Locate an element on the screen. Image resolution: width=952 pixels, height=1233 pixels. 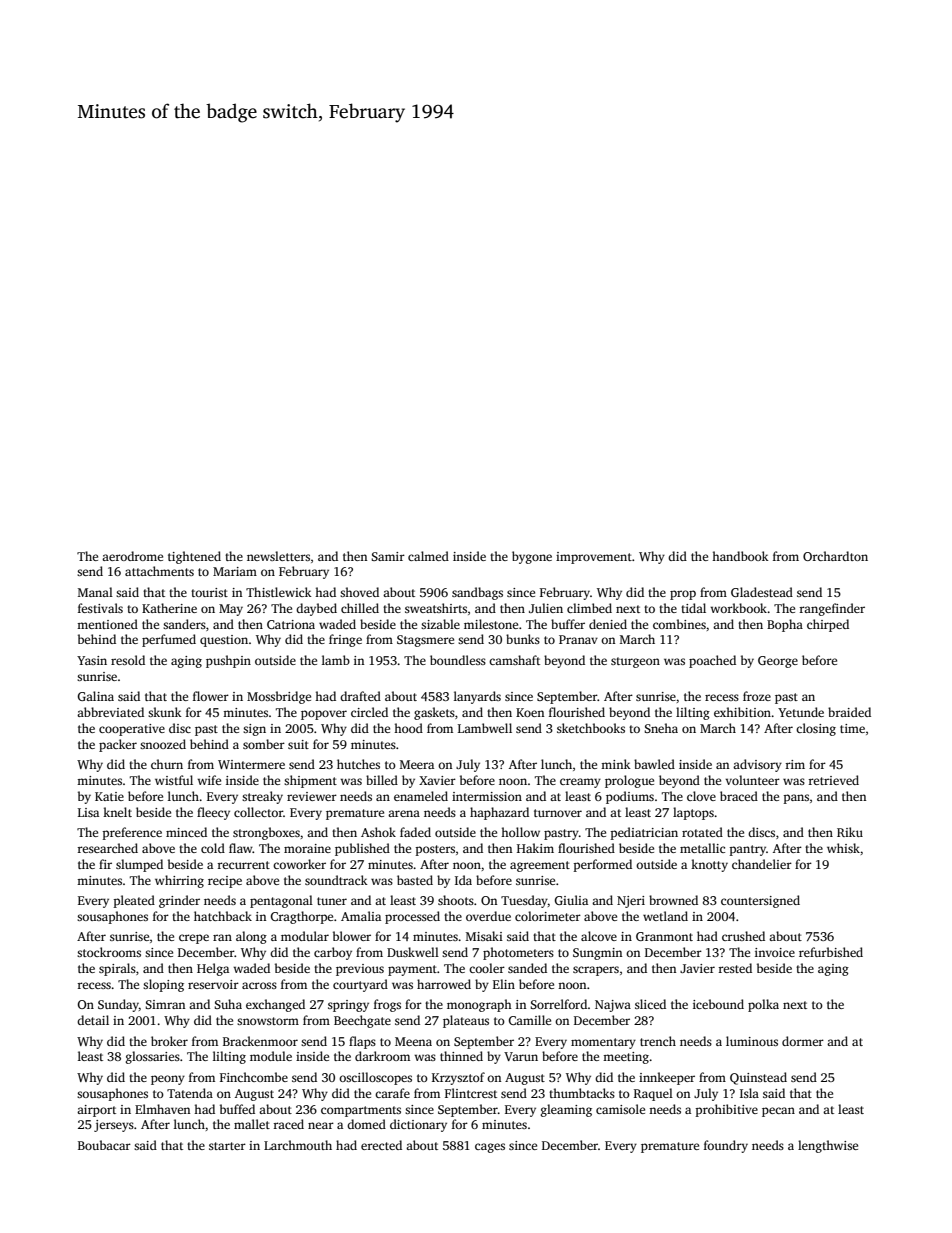
Orchardton is located at coordinates (835, 556).
